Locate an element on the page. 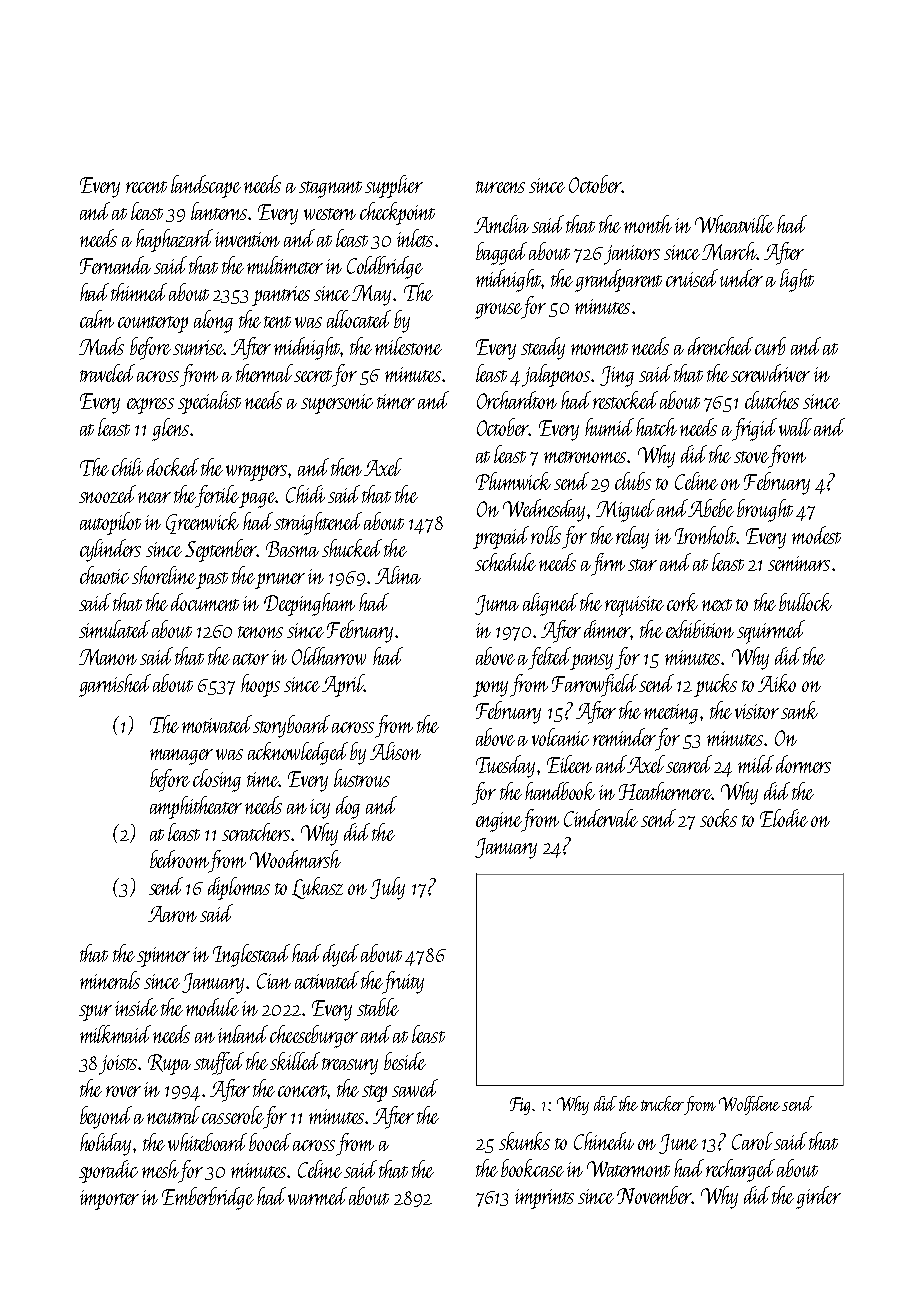 The height and width of the image is (1311, 924). acknowledged is located at coordinates (298, 753).
